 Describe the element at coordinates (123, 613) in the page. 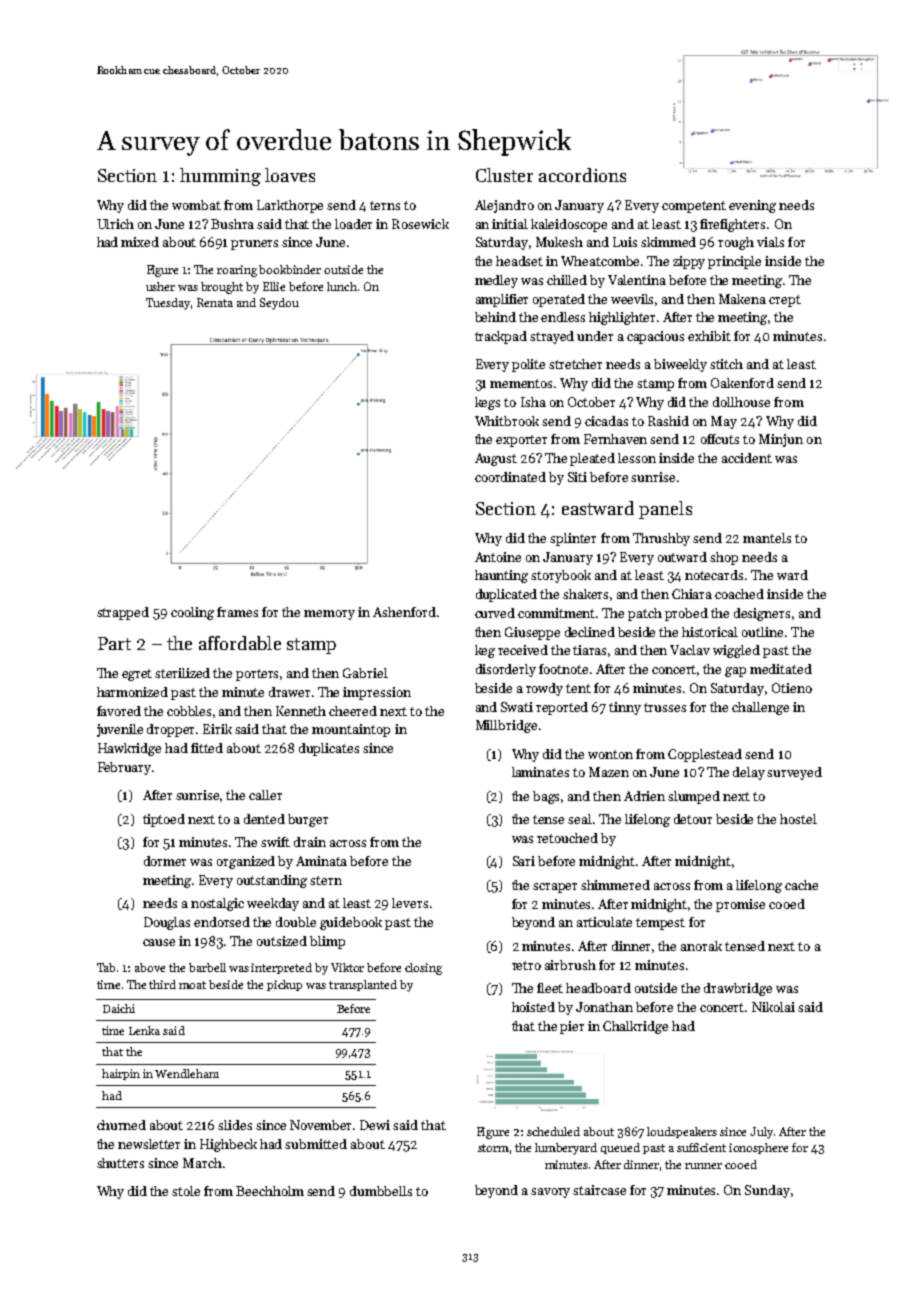

I see `strapped` at that location.
